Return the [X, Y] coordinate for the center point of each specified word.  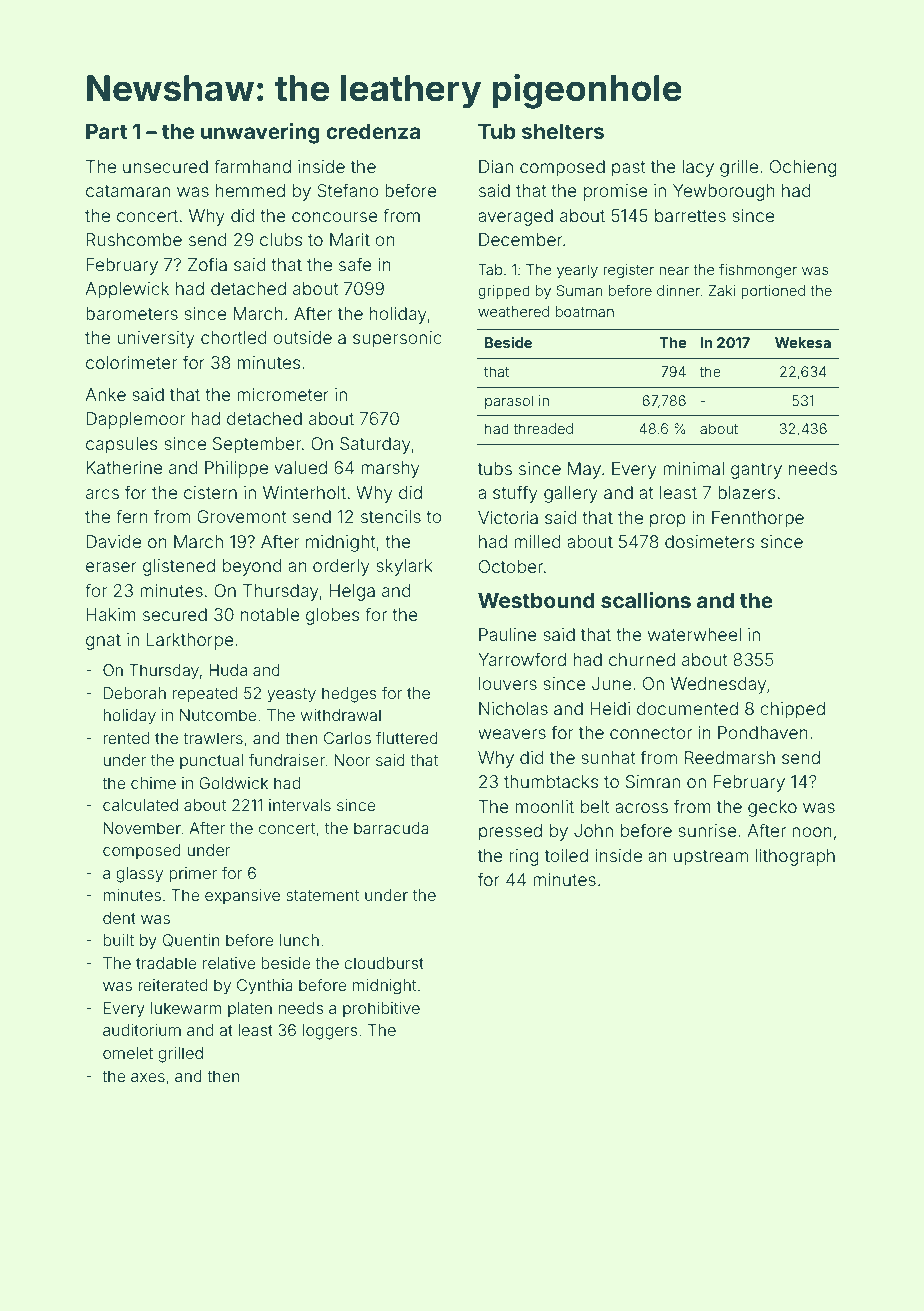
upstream [711, 858]
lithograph [795, 857]
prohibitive [381, 1009]
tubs [495, 468]
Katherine [124, 467]
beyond [252, 567]
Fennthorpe [758, 519]
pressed [510, 832]
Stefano [348, 190]
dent [119, 918]
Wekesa [803, 342]
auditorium [142, 1030]
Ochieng [803, 168]
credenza [373, 131]
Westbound [536, 600]
